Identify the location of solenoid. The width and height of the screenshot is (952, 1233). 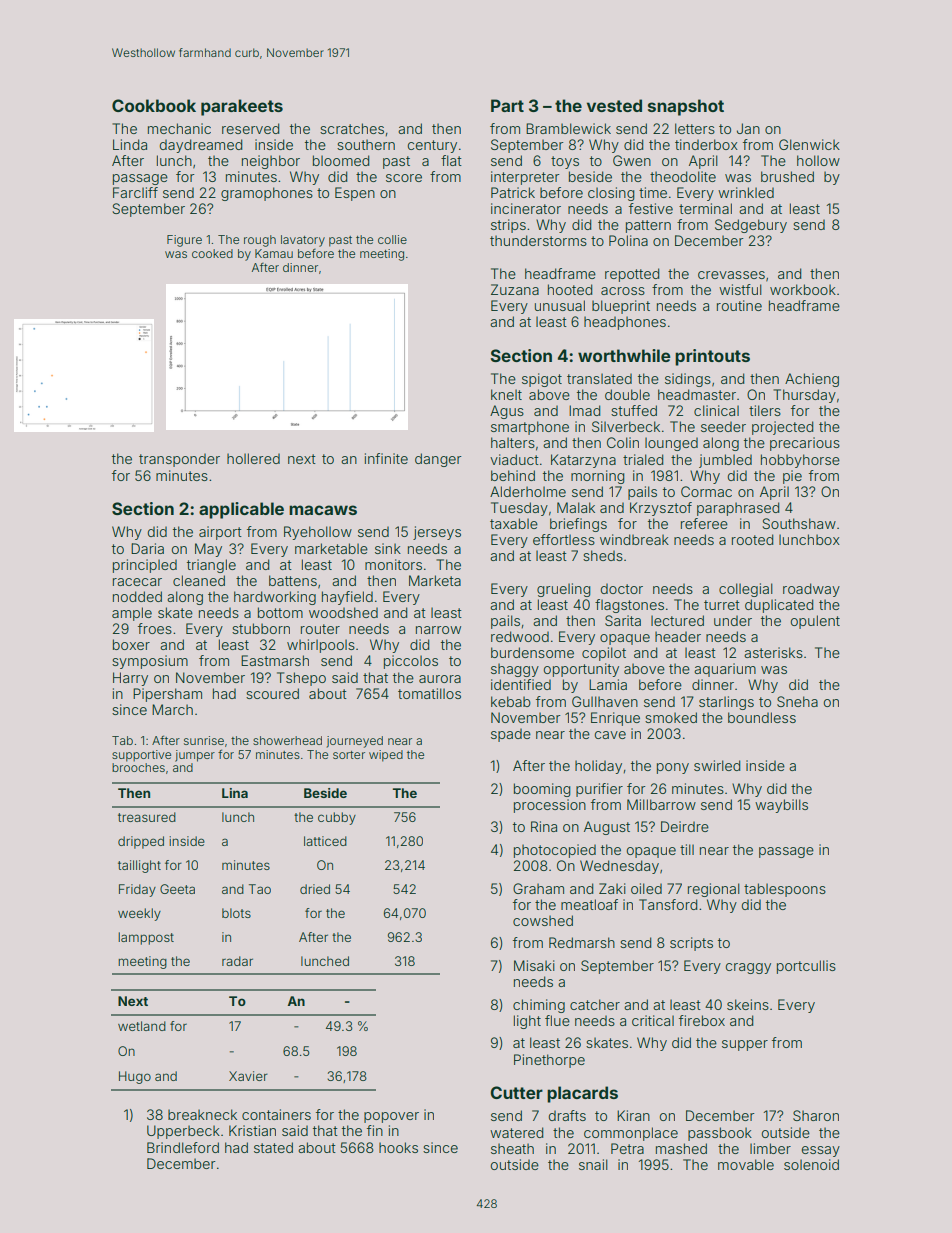
(811, 1164).
